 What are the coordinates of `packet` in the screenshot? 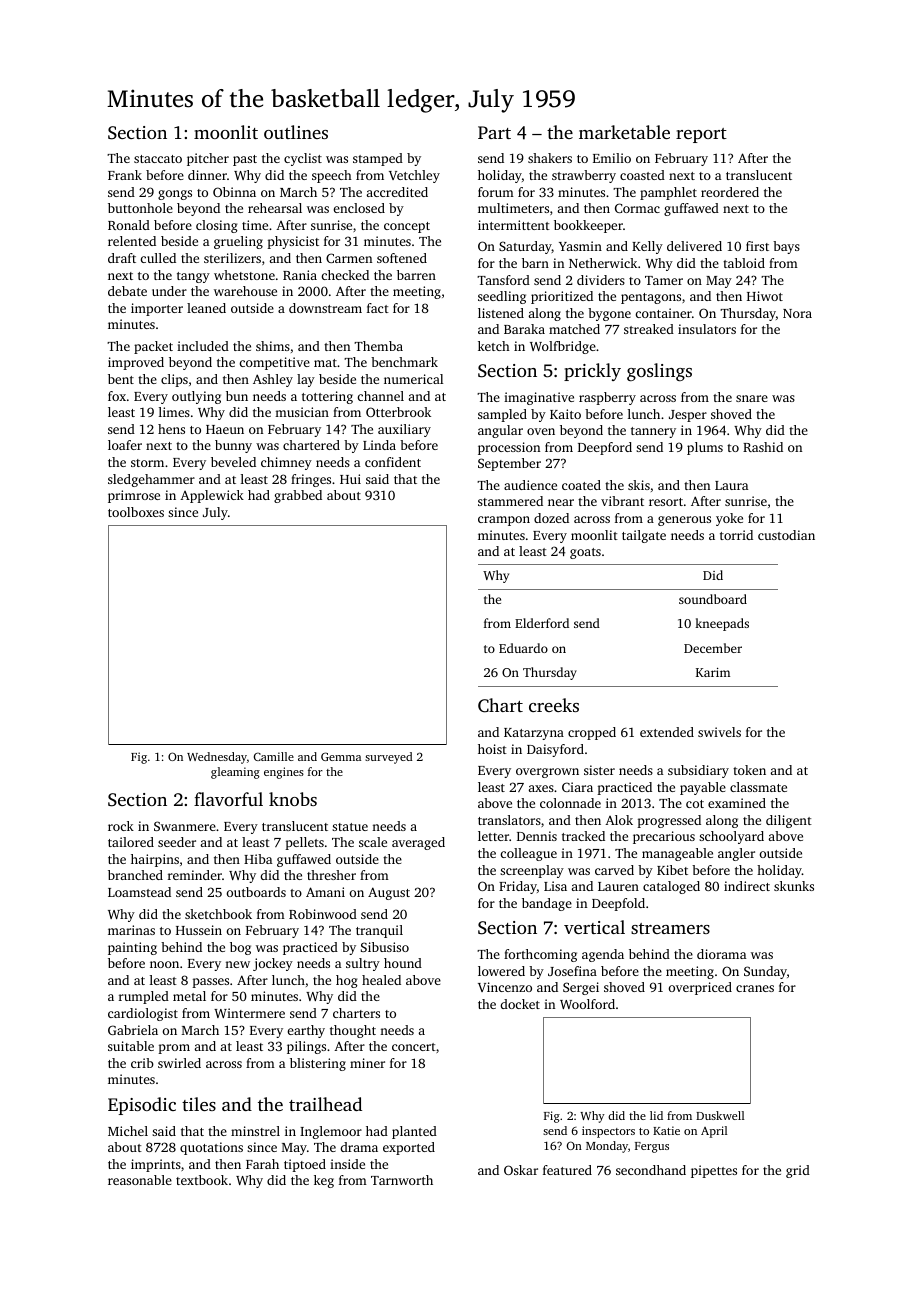 It's located at (153, 347).
